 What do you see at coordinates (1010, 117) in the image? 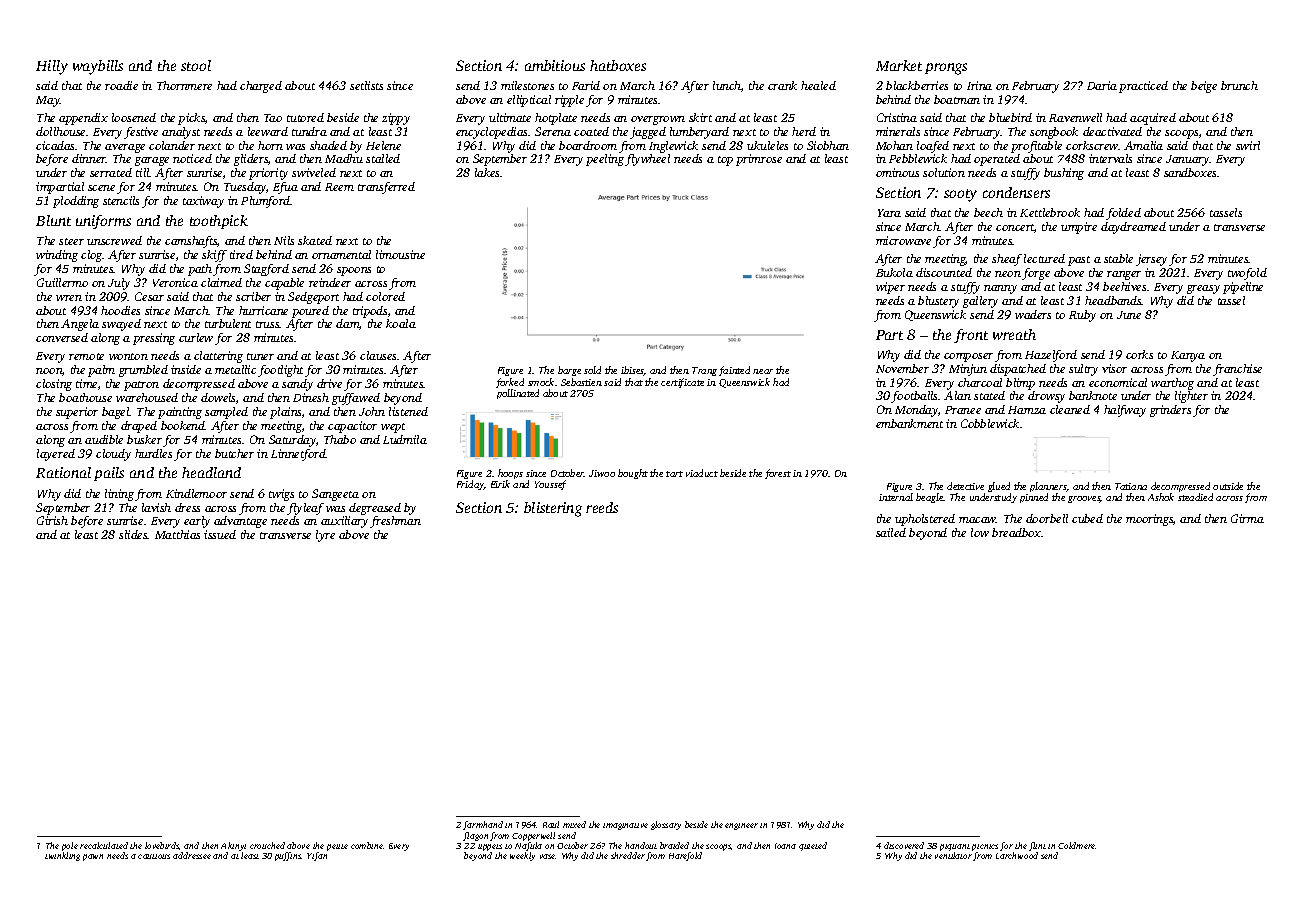
I see `bluebird` at bounding box center [1010, 117].
